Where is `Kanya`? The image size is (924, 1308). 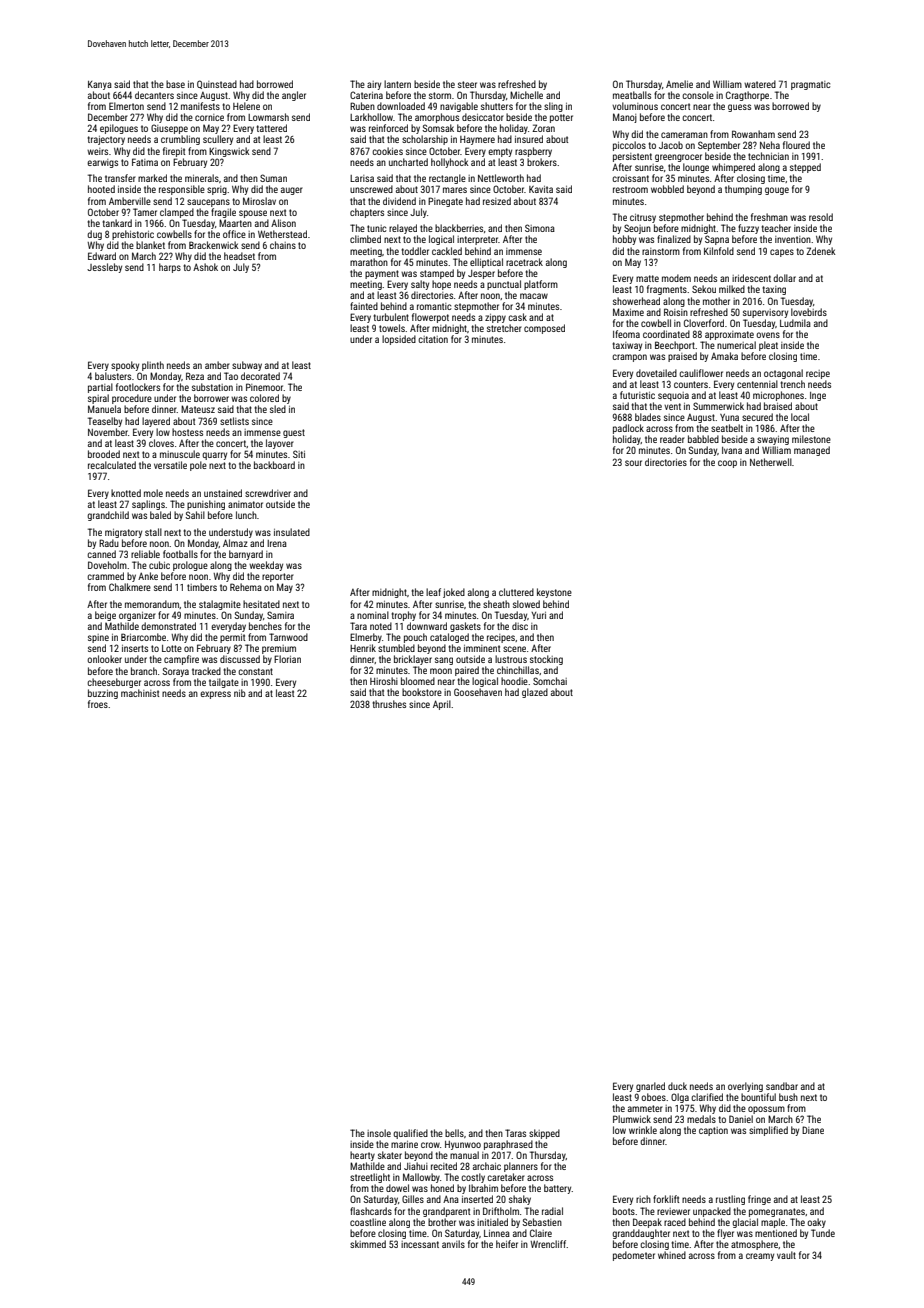 Kanya is located at coordinates (100, 85).
